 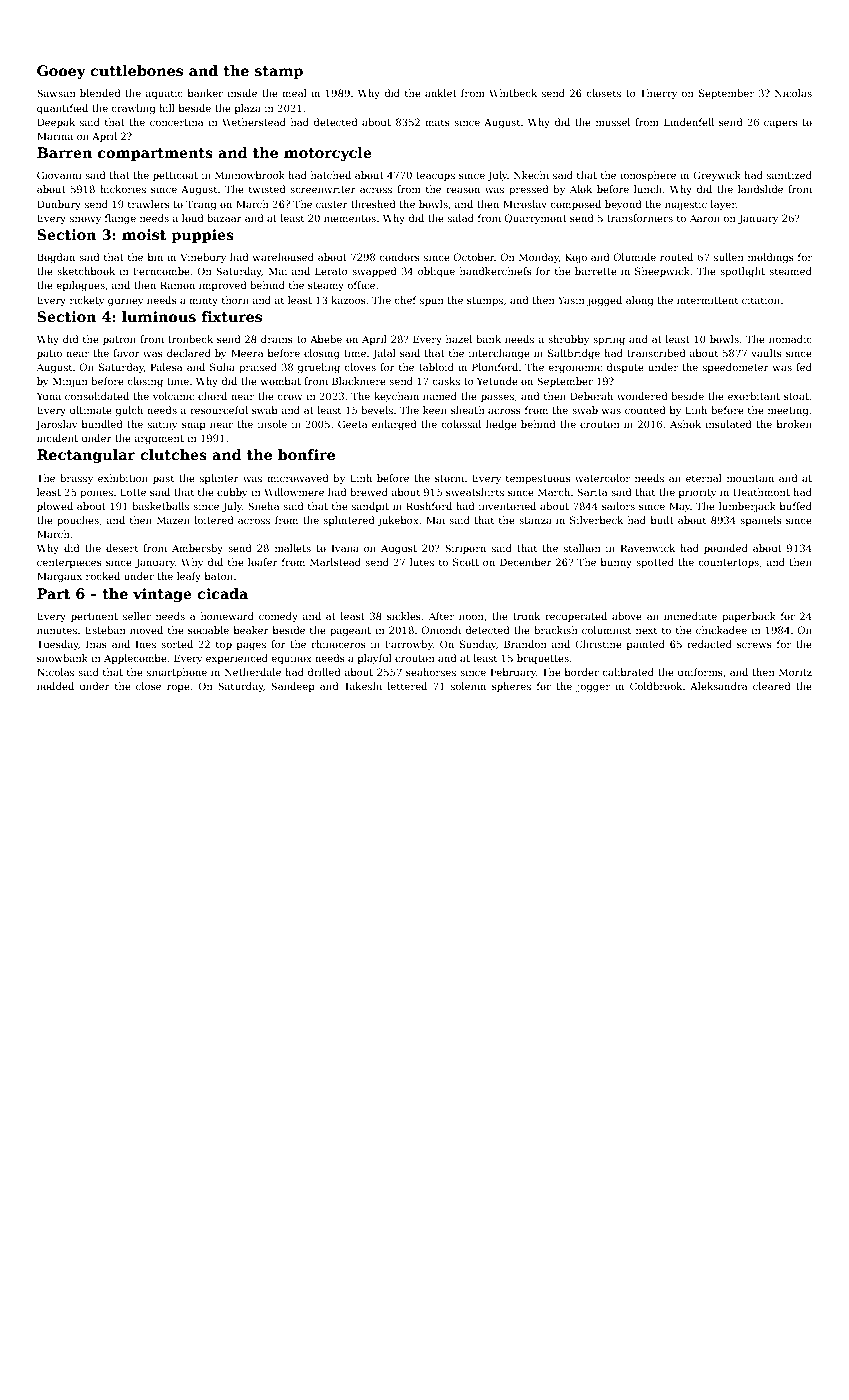 What do you see at coordinates (437, 122) in the screenshot?
I see `mats` at bounding box center [437, 122].
